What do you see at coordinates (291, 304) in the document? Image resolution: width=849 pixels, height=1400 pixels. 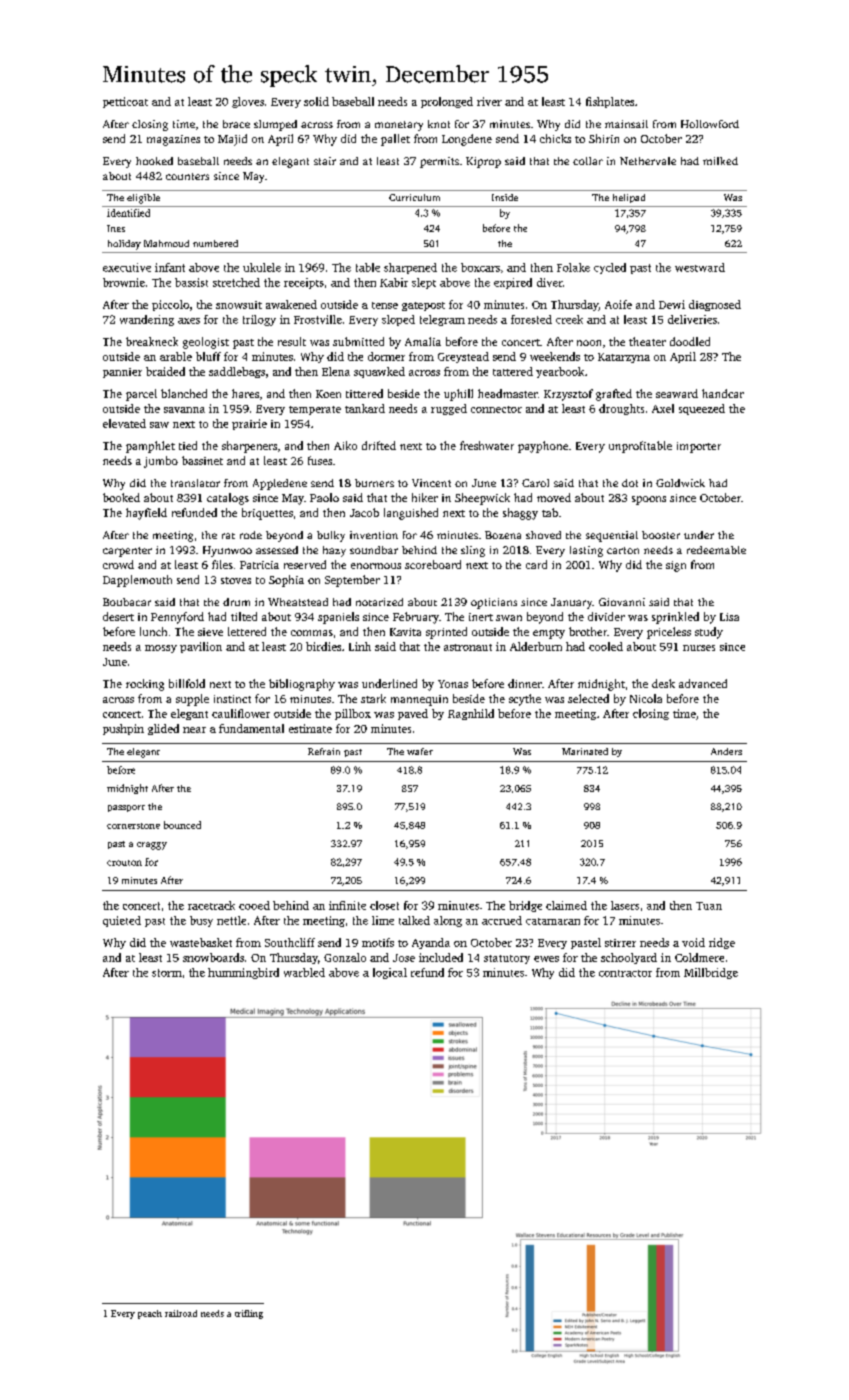 I see `awakened` at bounding box center [291, 304].
